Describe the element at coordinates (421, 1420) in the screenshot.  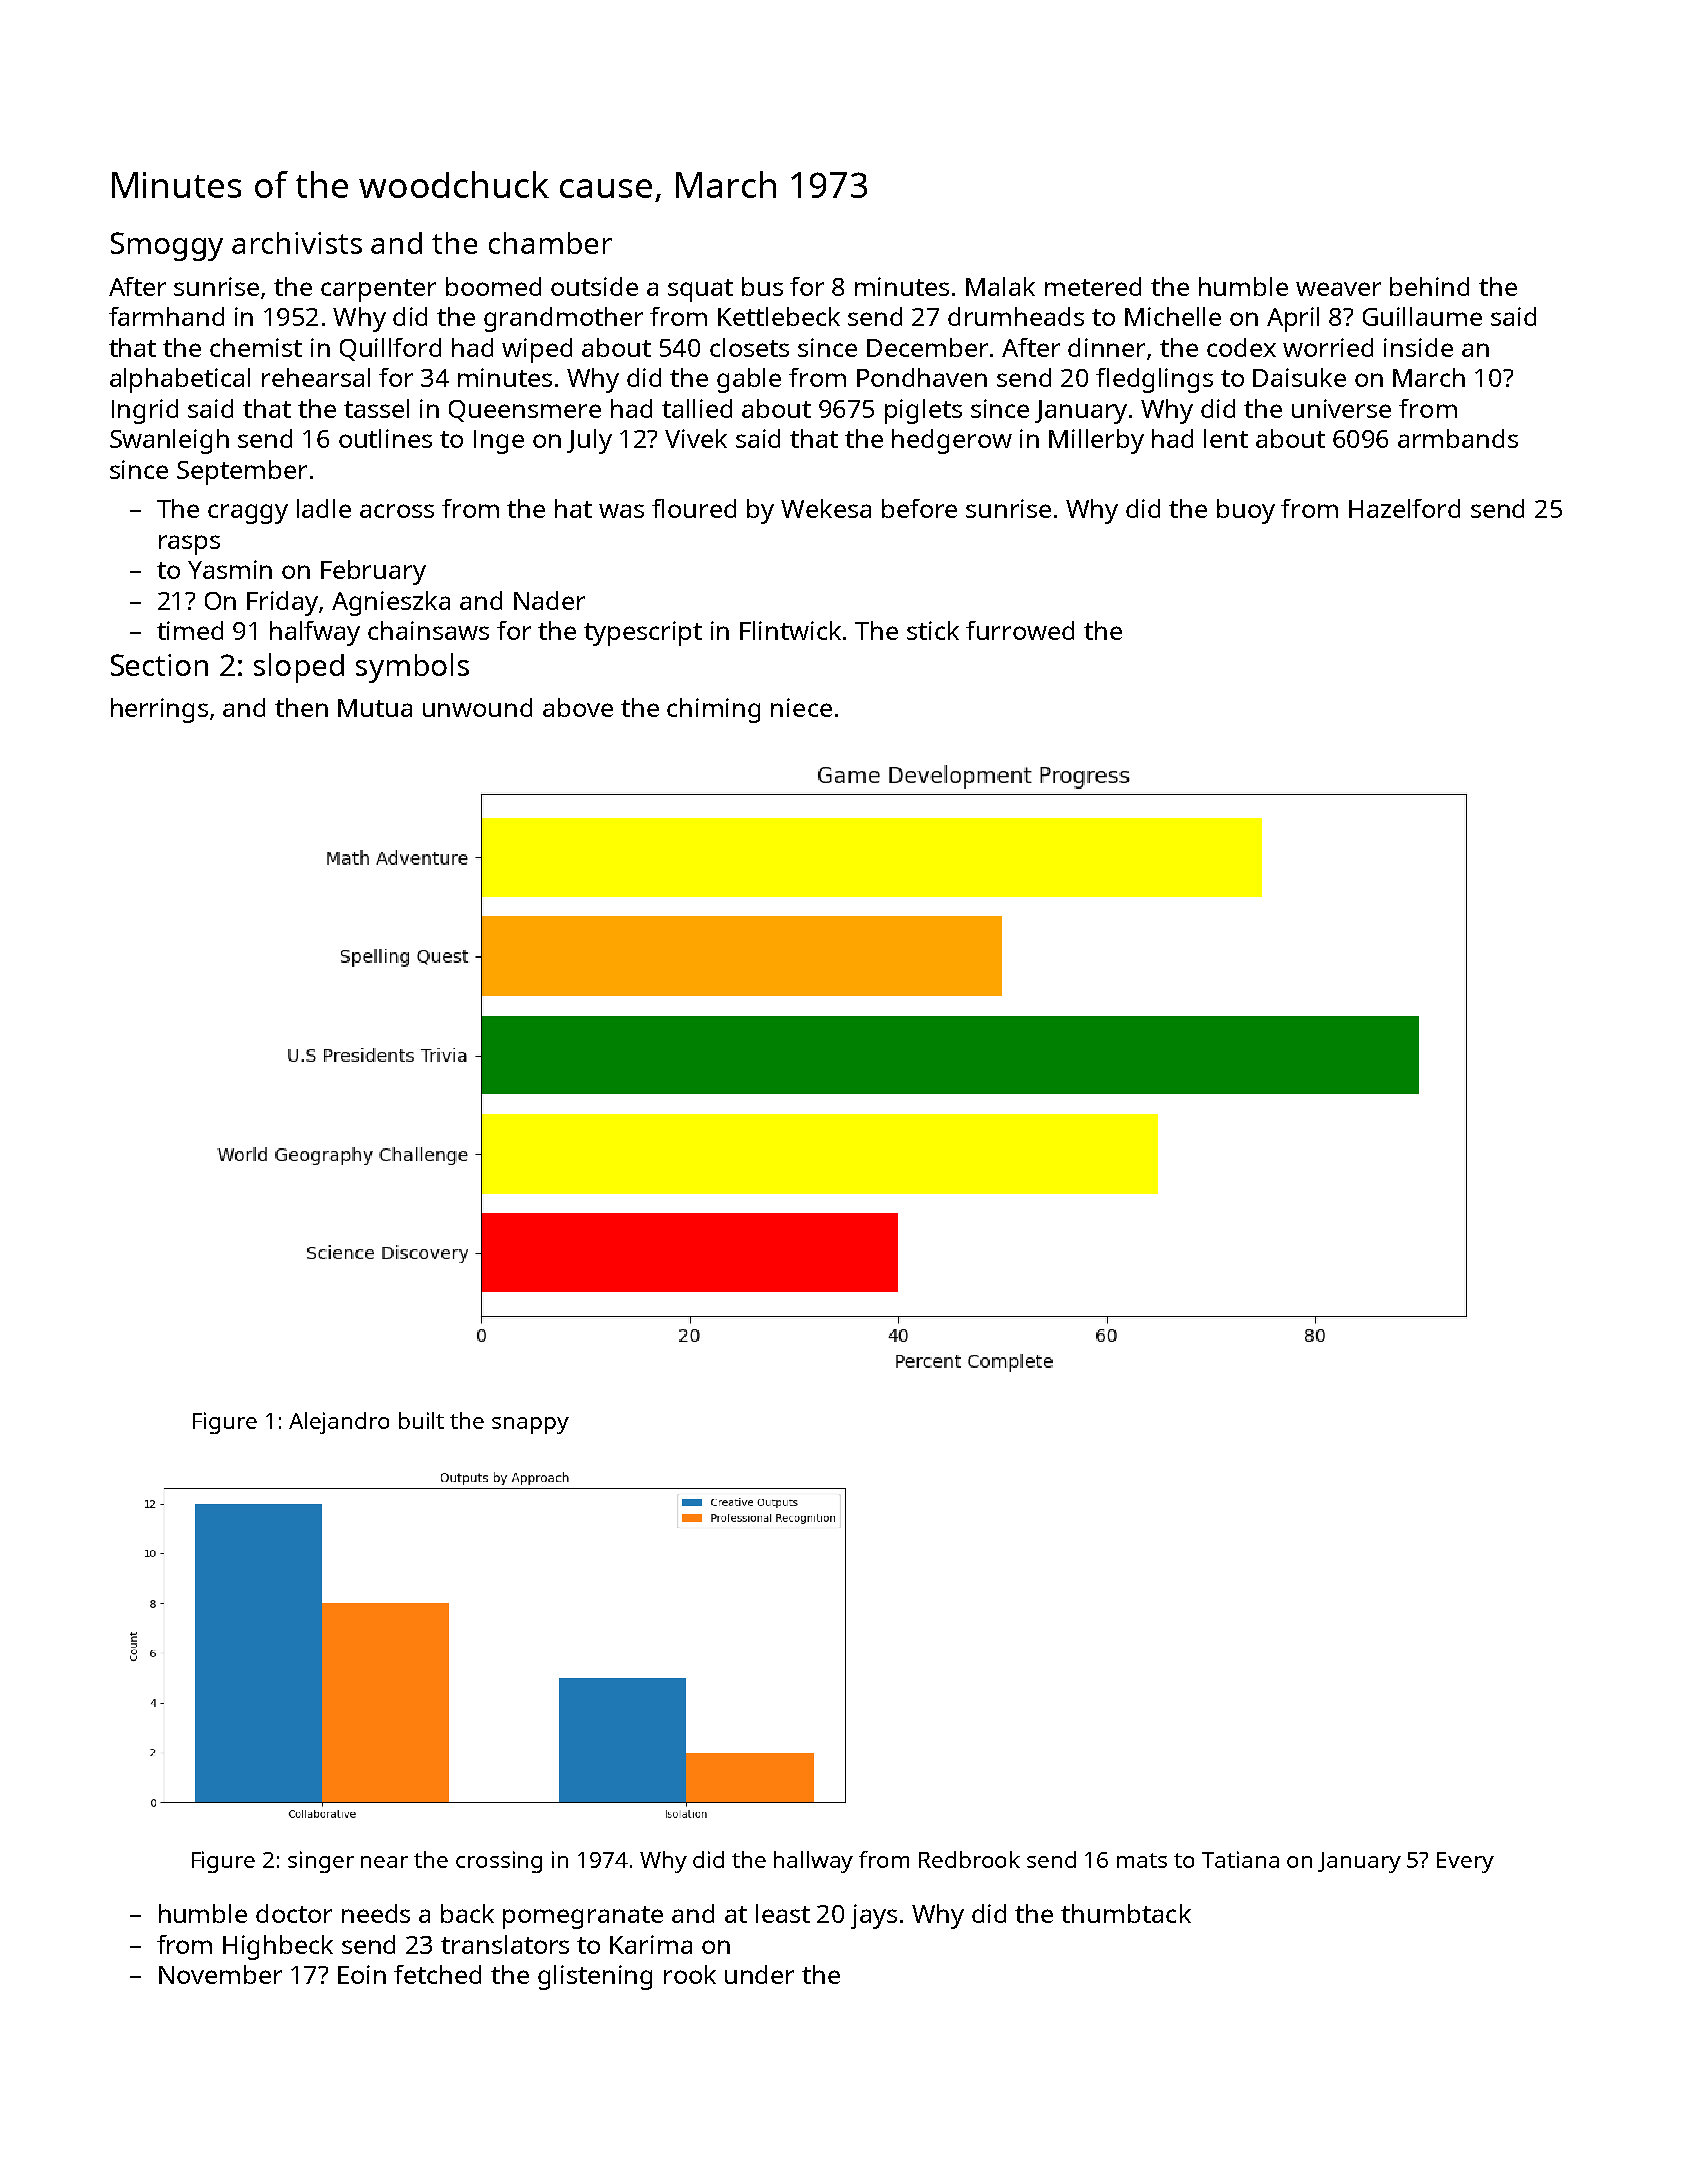
I see `built` at that location.
